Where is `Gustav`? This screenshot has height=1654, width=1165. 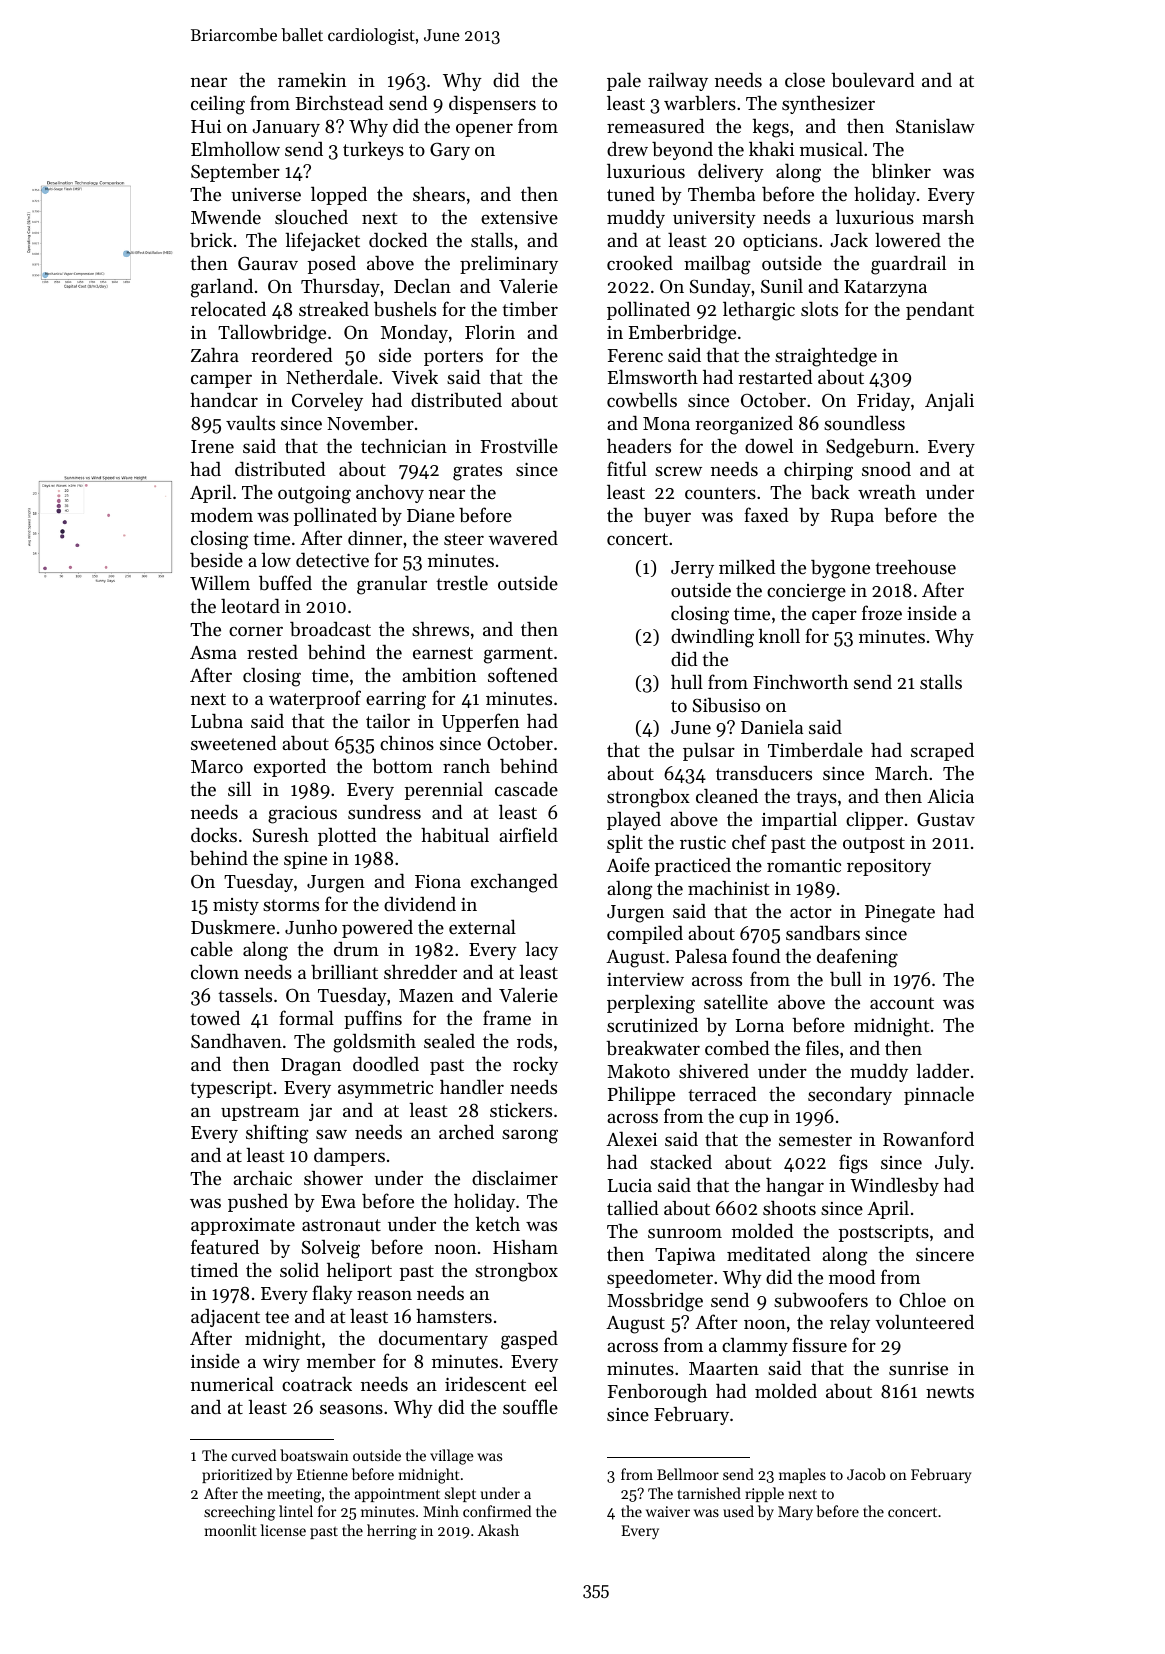
Gustav is located at coordinates (946, 820).
